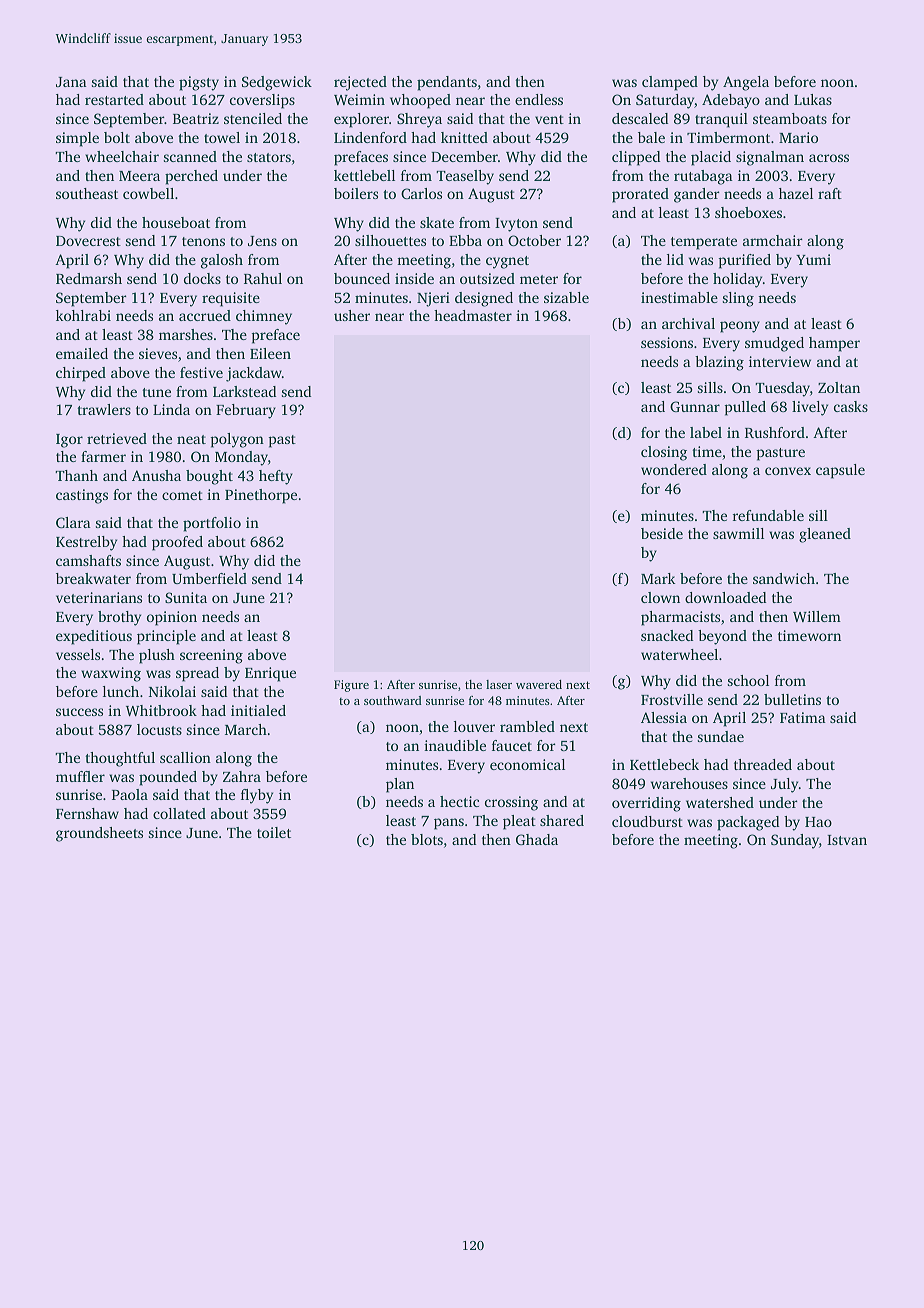  What do you see at coordinates (209, 578) in the screenshot?
I see `Umberfield` at bounding box center [209, 578].
